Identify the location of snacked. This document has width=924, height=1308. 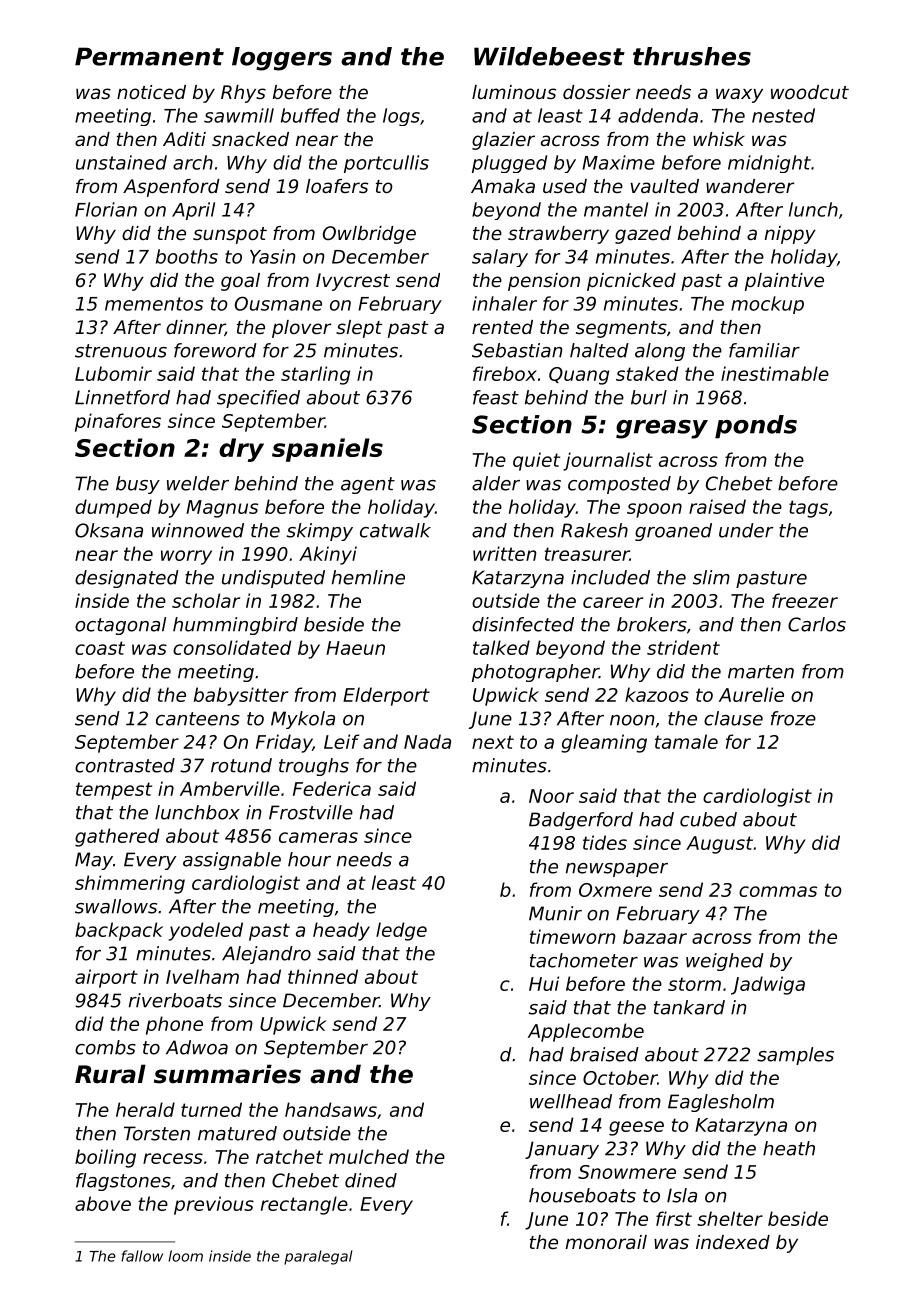
(250, 139).
